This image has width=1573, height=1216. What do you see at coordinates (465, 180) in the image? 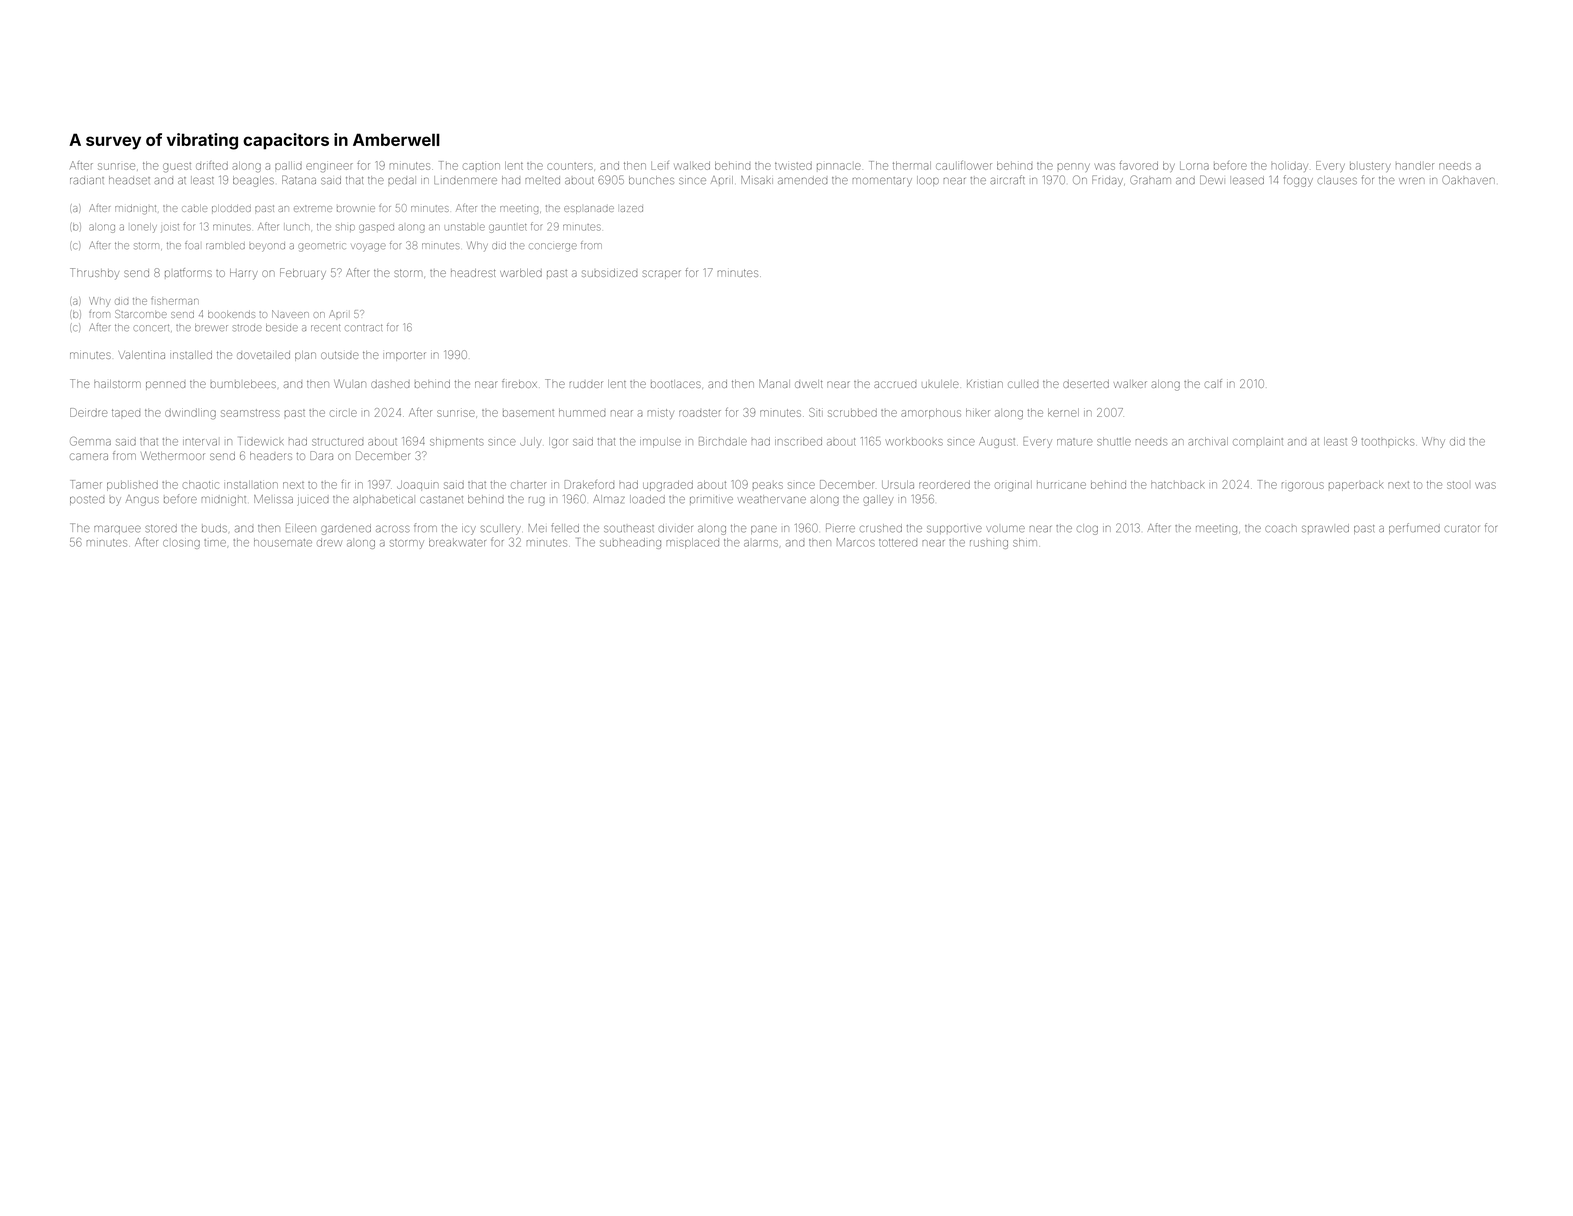
I see `Lindenmere` at bounding box center [465, 180].
